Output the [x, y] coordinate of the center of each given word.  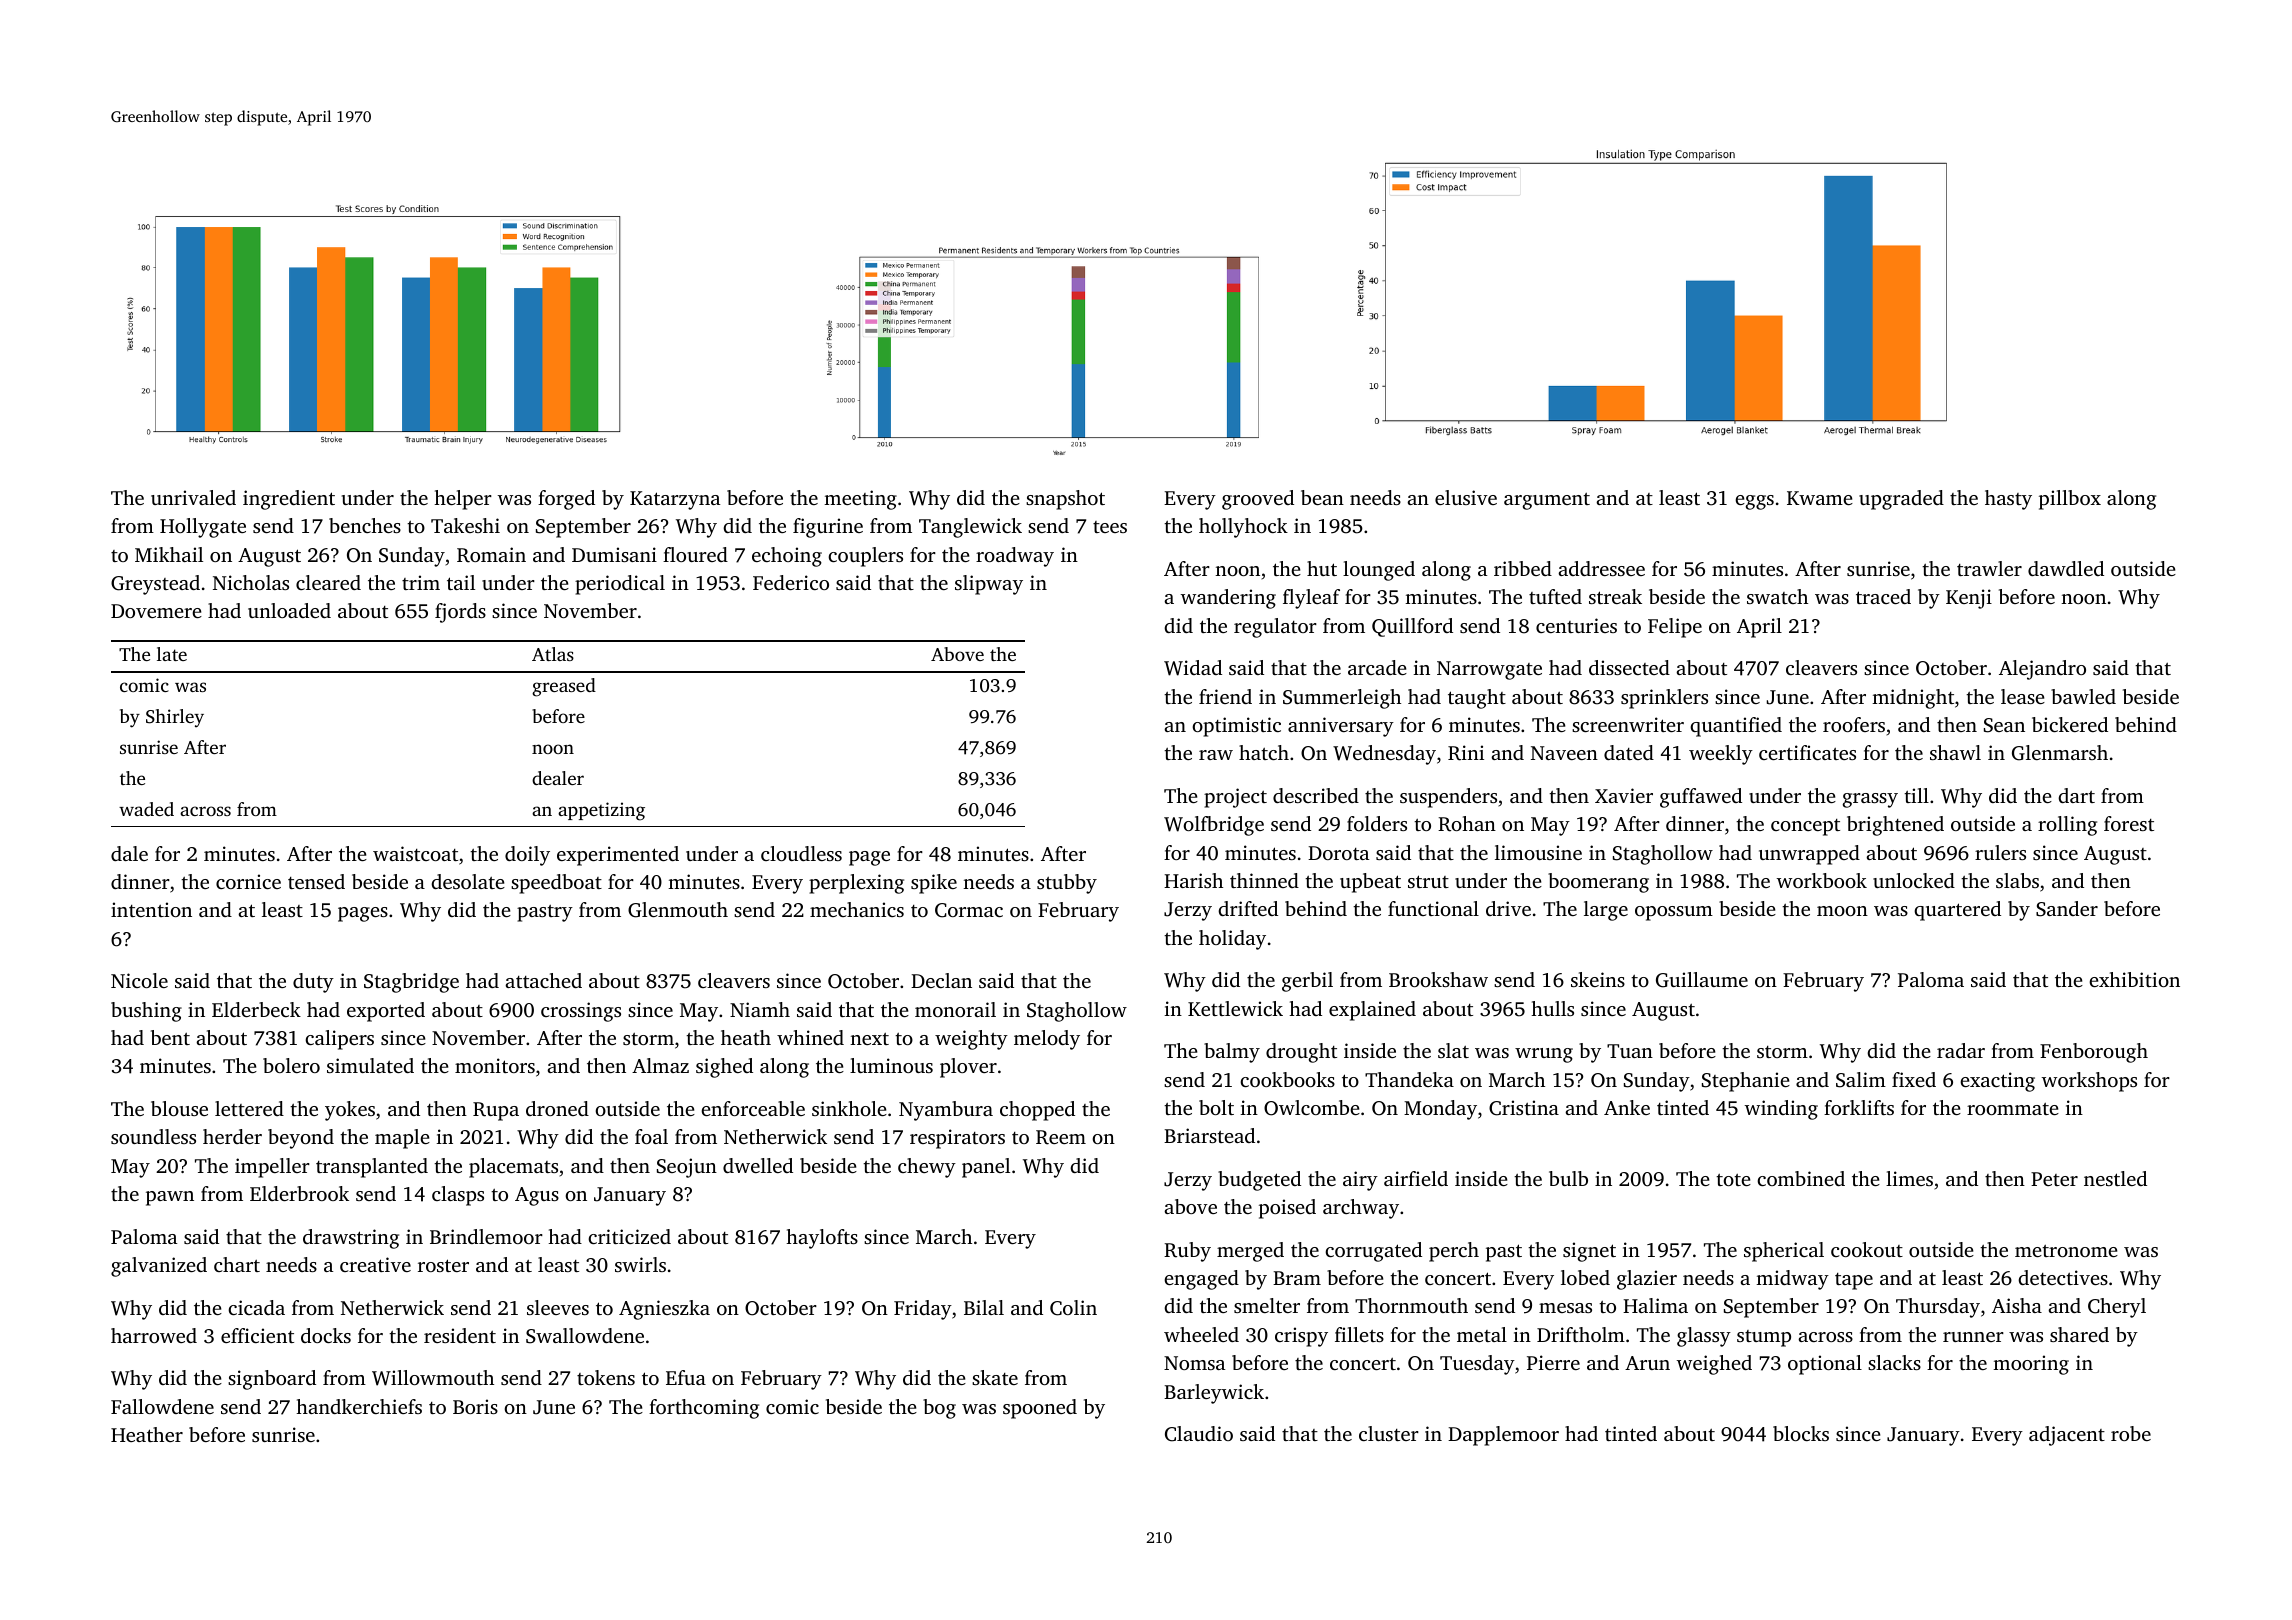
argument [1547, 501]
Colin [1073, 1308]
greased [564, 687]
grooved [1258, 500]
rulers [2000, 852]
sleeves [558, 1307]
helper [463, 500]
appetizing [601, 811]
